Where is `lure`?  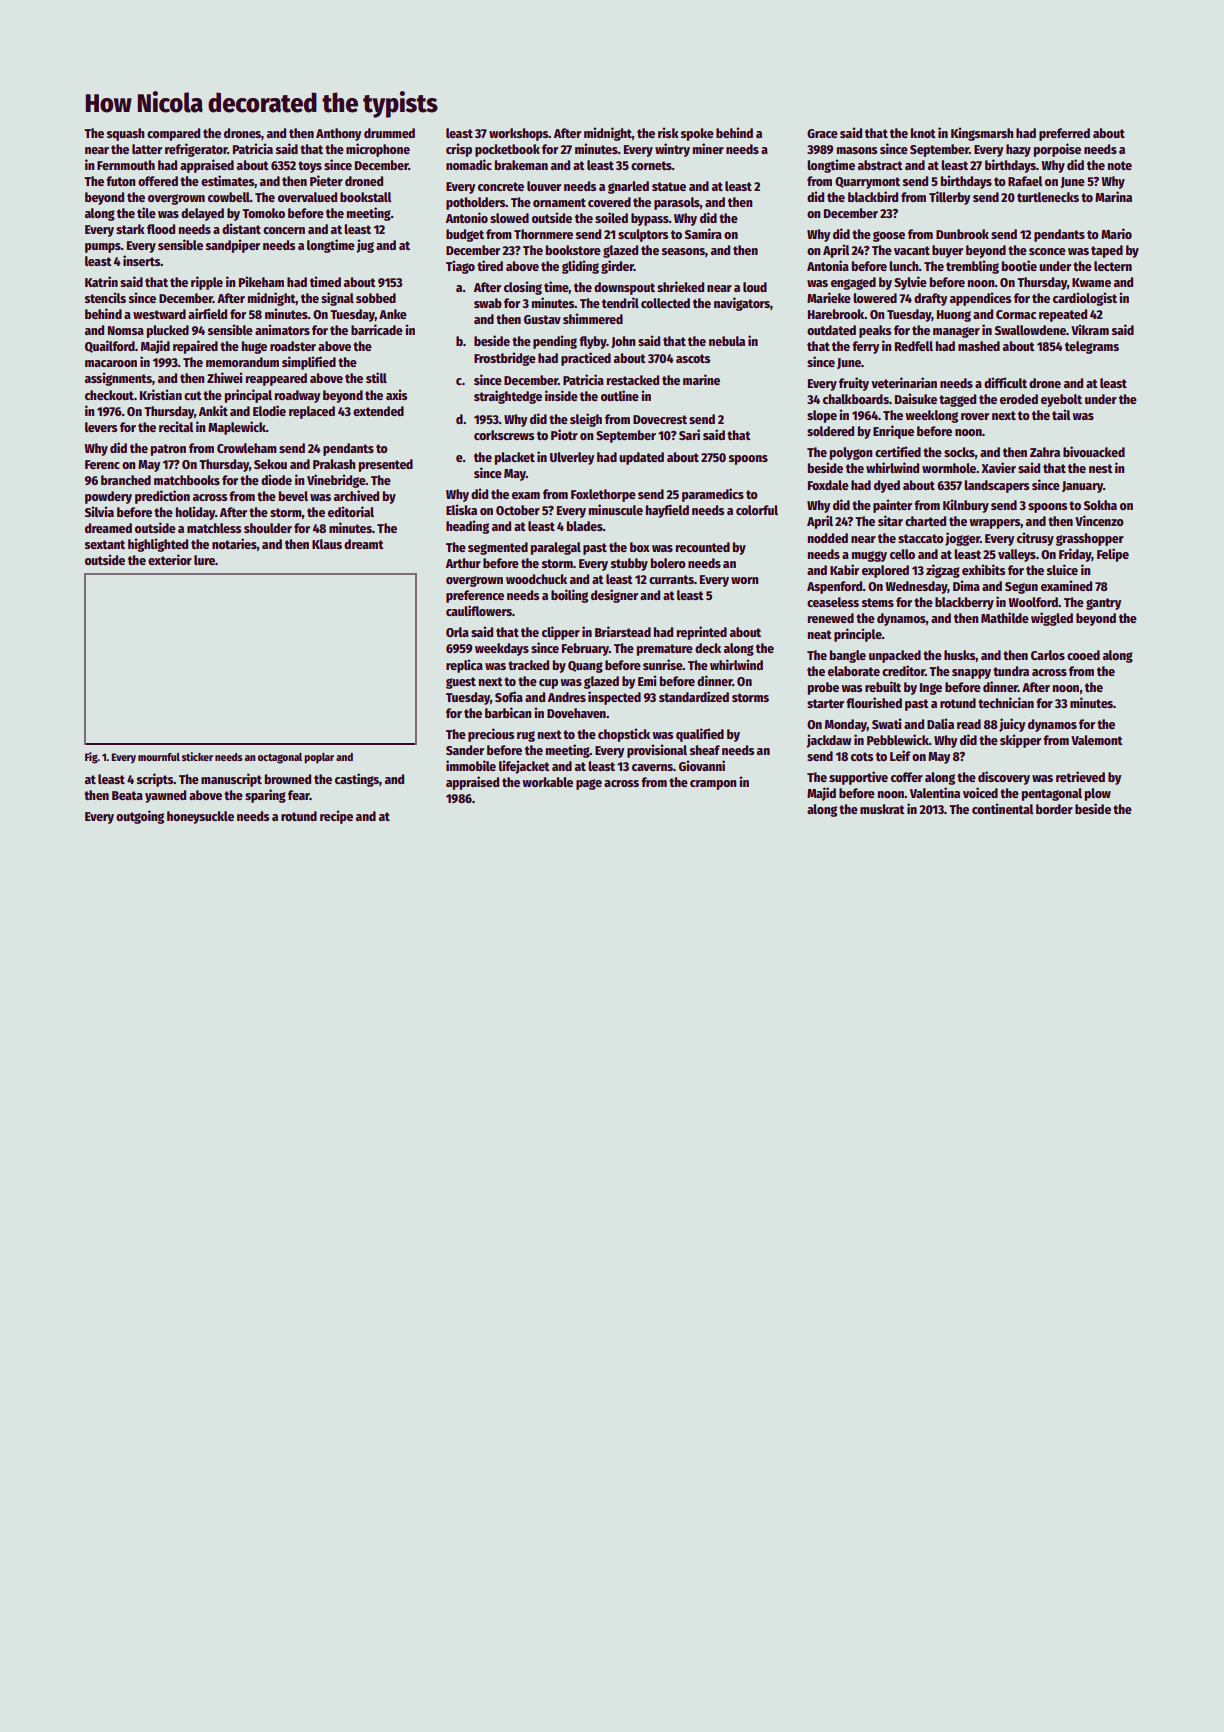 lure is located at coordinates (204, 560).
